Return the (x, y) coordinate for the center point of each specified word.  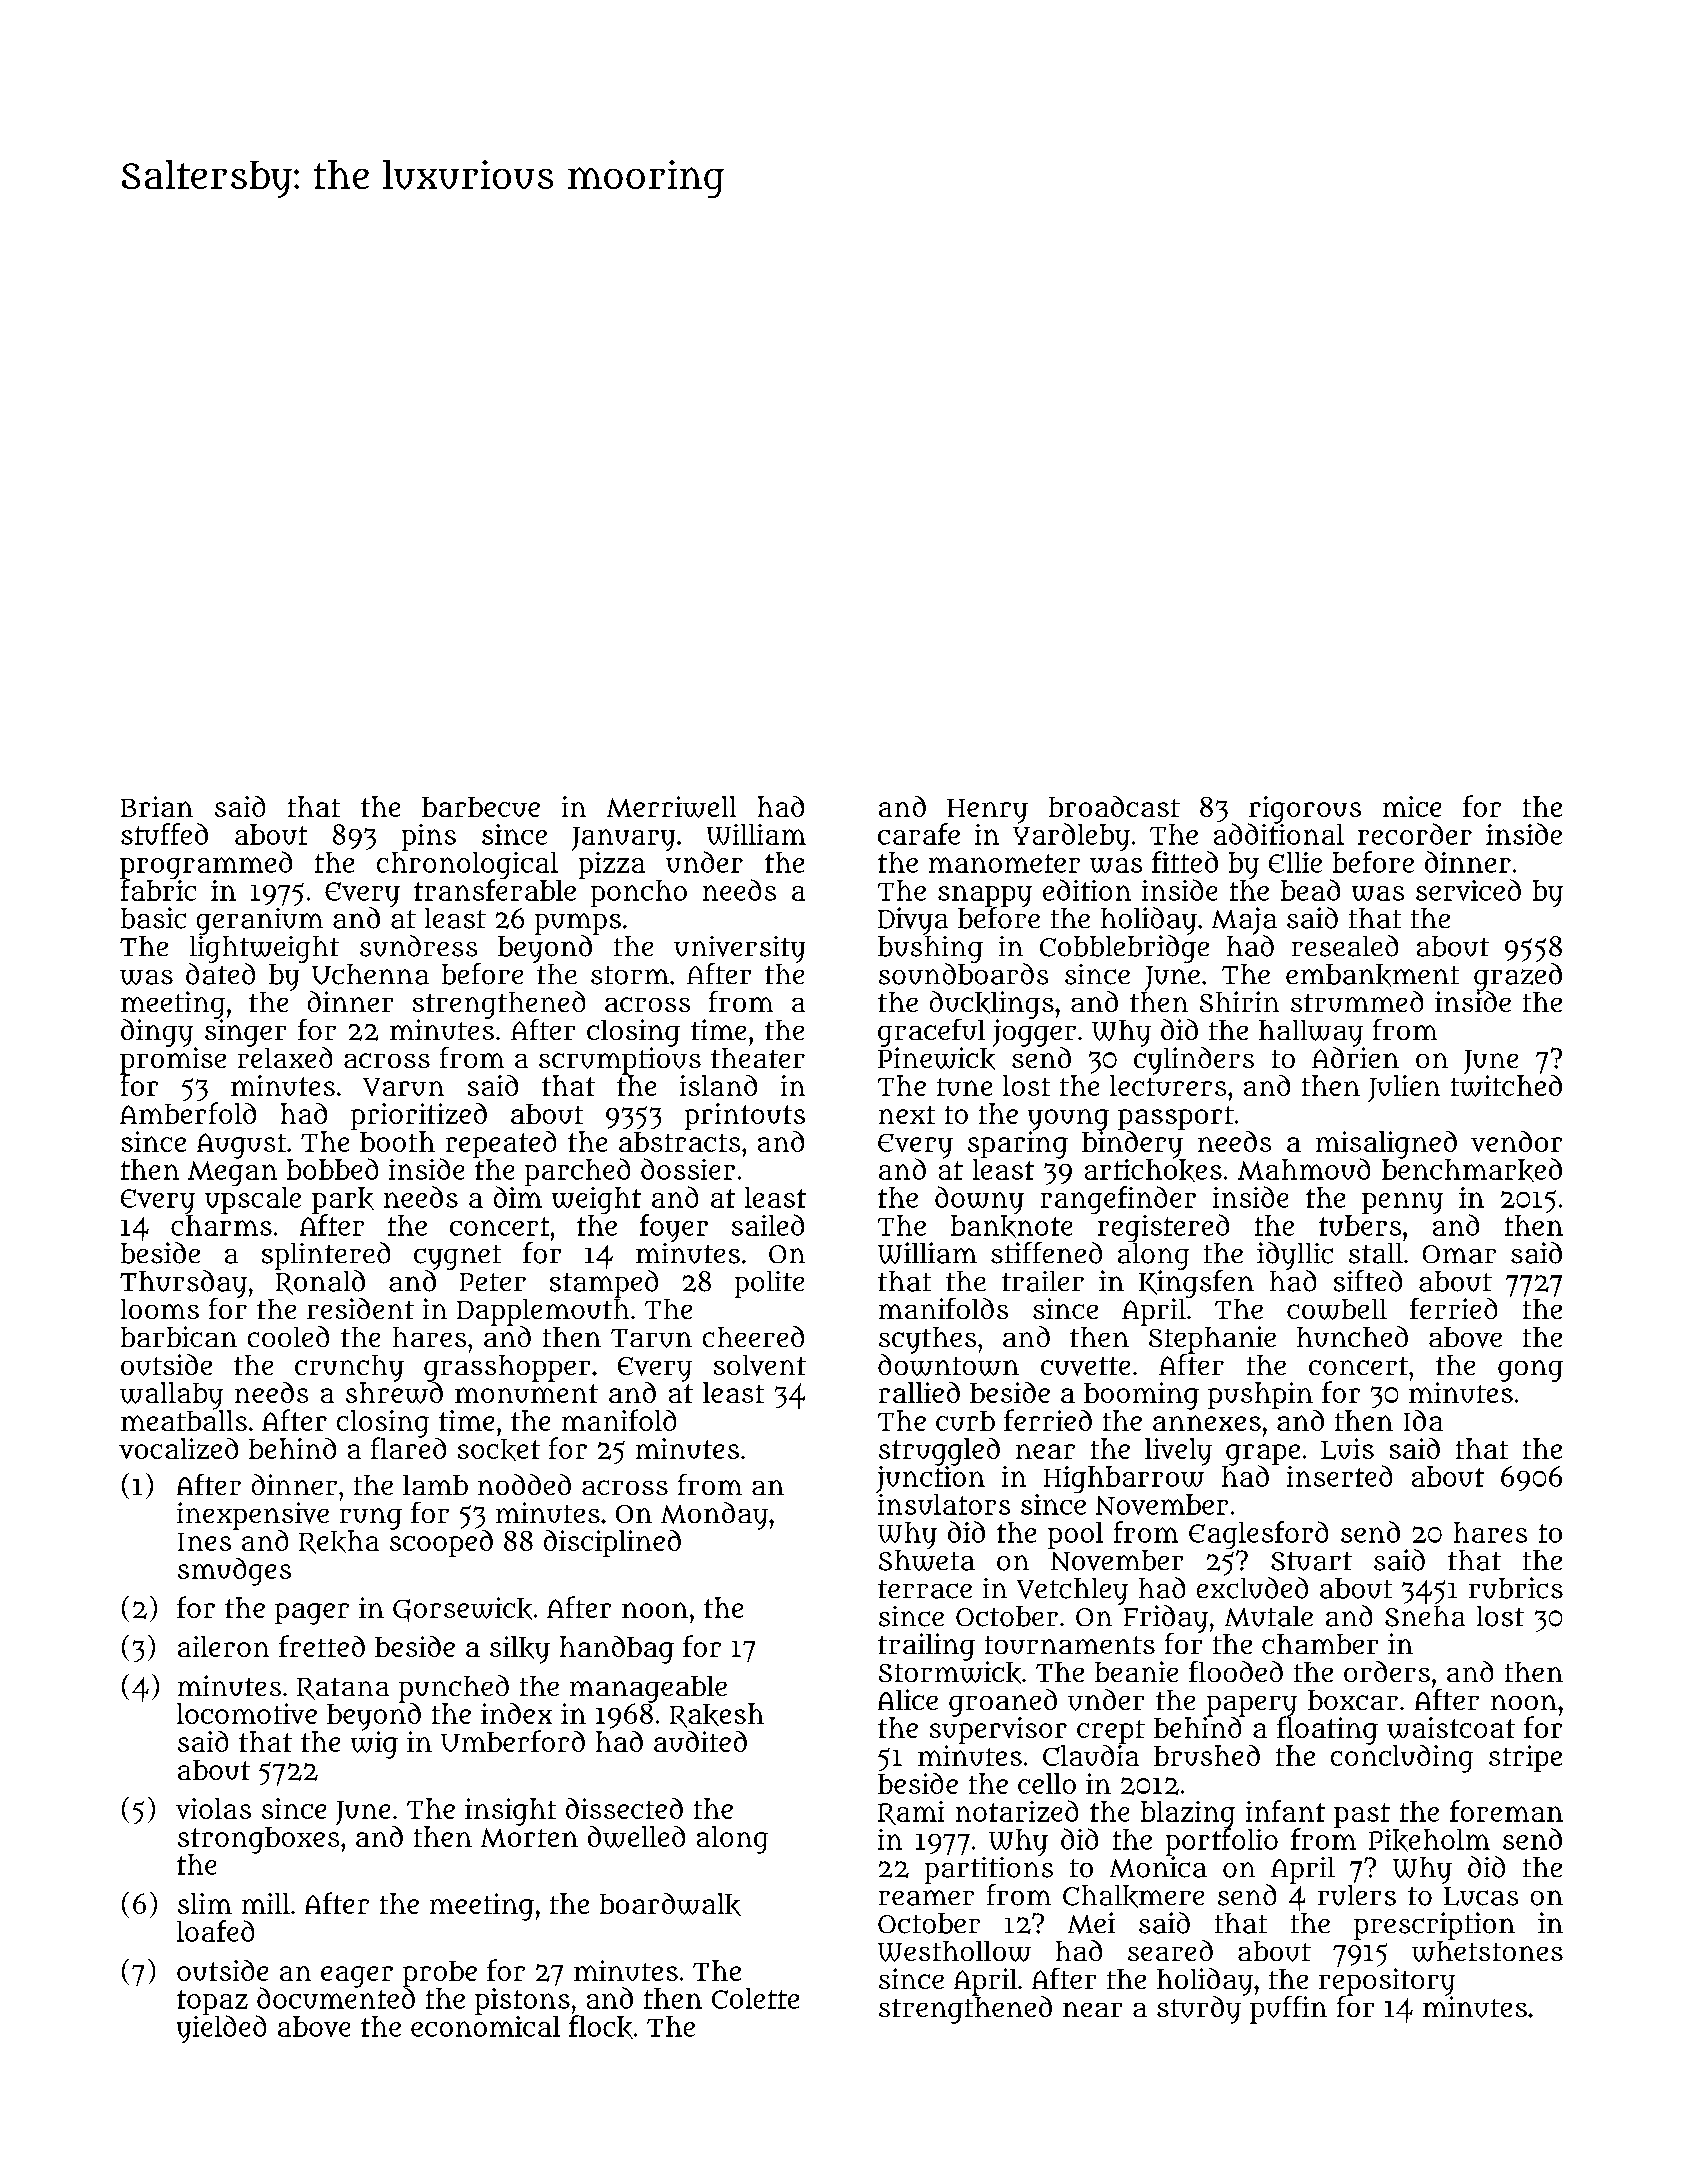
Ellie (1295, 862)
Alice (908, 1699)
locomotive (247, 1713)
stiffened (1046, 1253)
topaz (212, 2002)
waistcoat (1451, 1728)
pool (1075, 1535)
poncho (639, 893)
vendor (1516, 1141)
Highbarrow (1124, 1479)
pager (312, 1614)
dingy (157, 1033)
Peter (493, 1282)
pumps (578, 924)
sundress (418, 946)
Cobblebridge (1124, 949)
